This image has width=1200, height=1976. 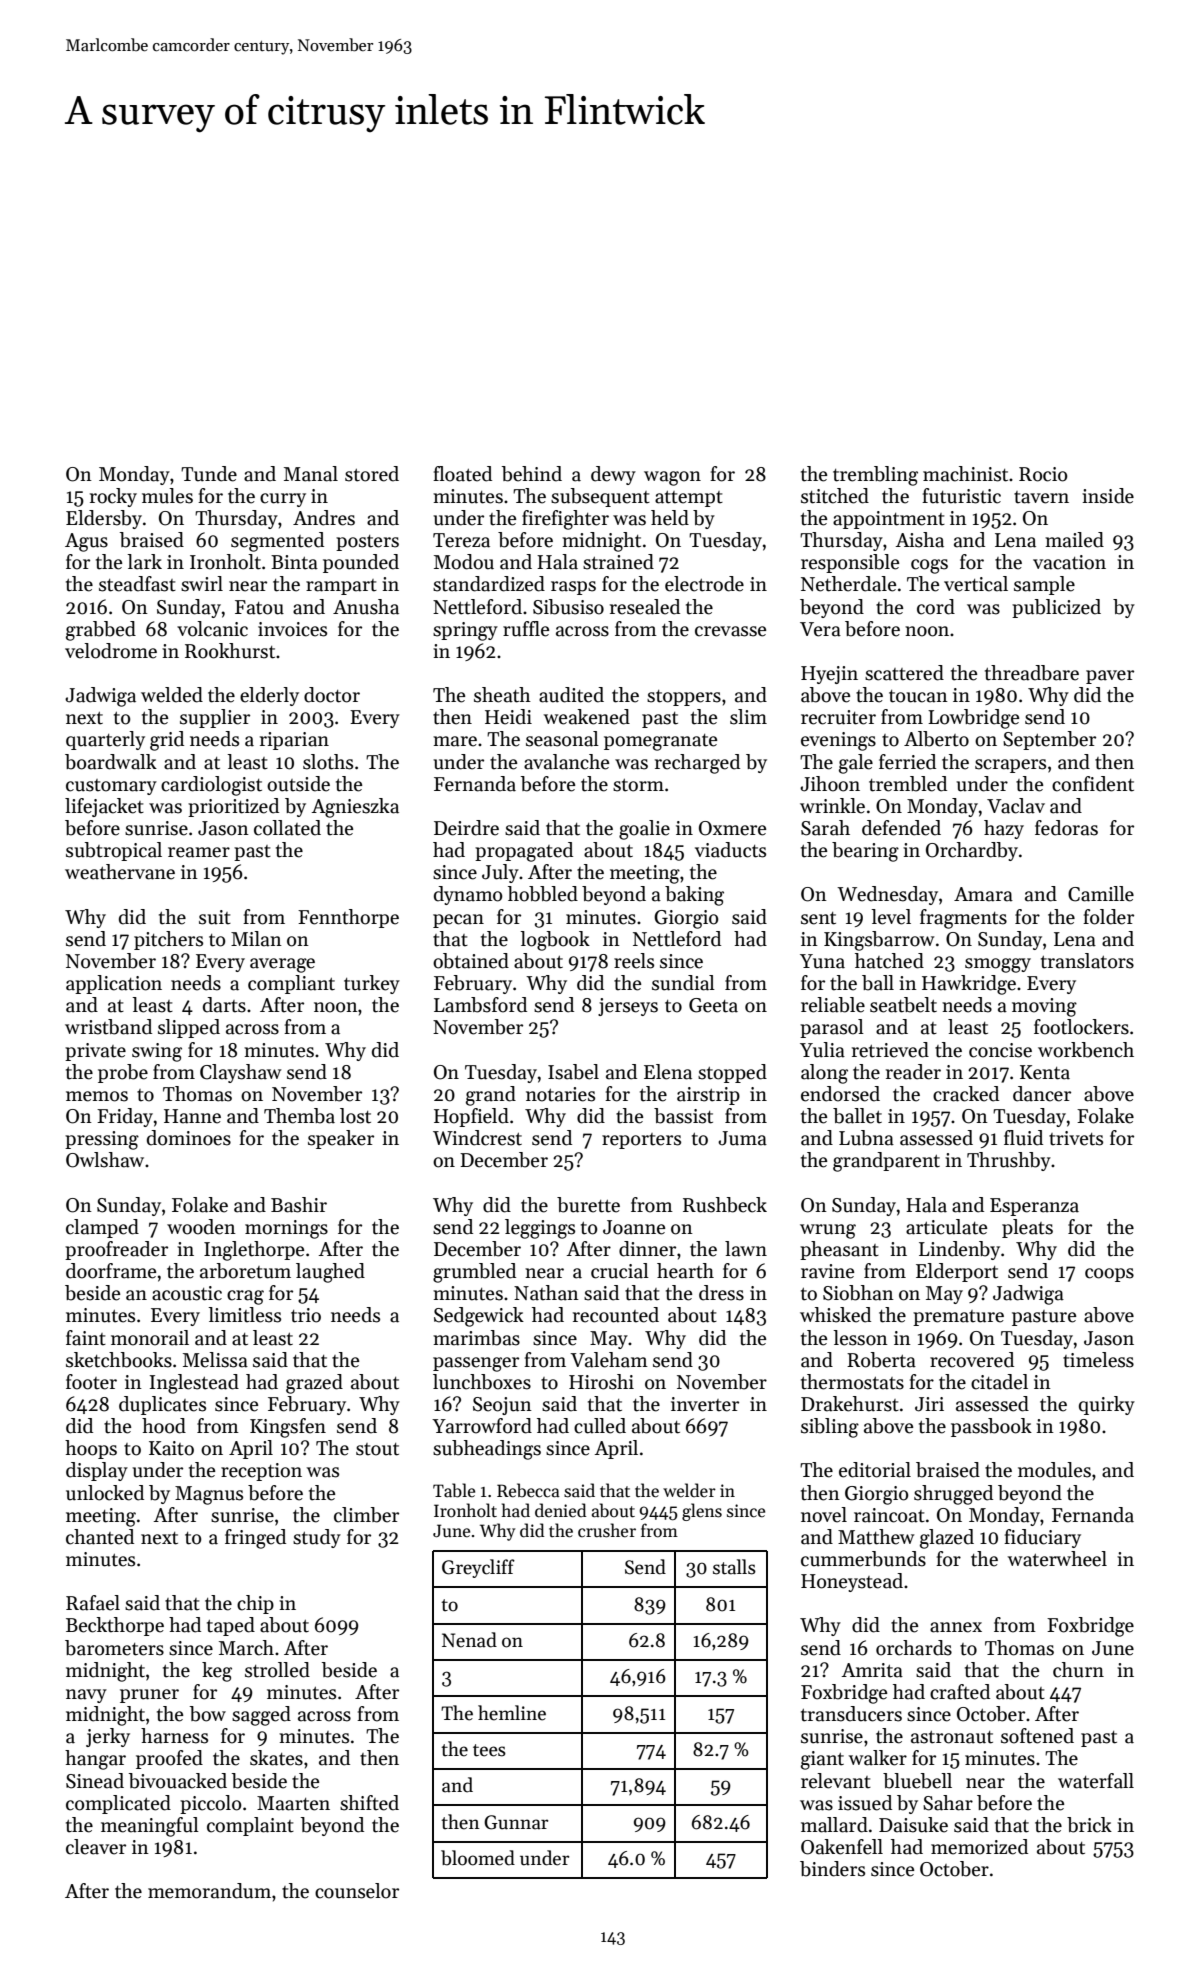 What do you see at coordinates (613, 475) in the image?
I see `dewy` at bounding box center [613, 475].
